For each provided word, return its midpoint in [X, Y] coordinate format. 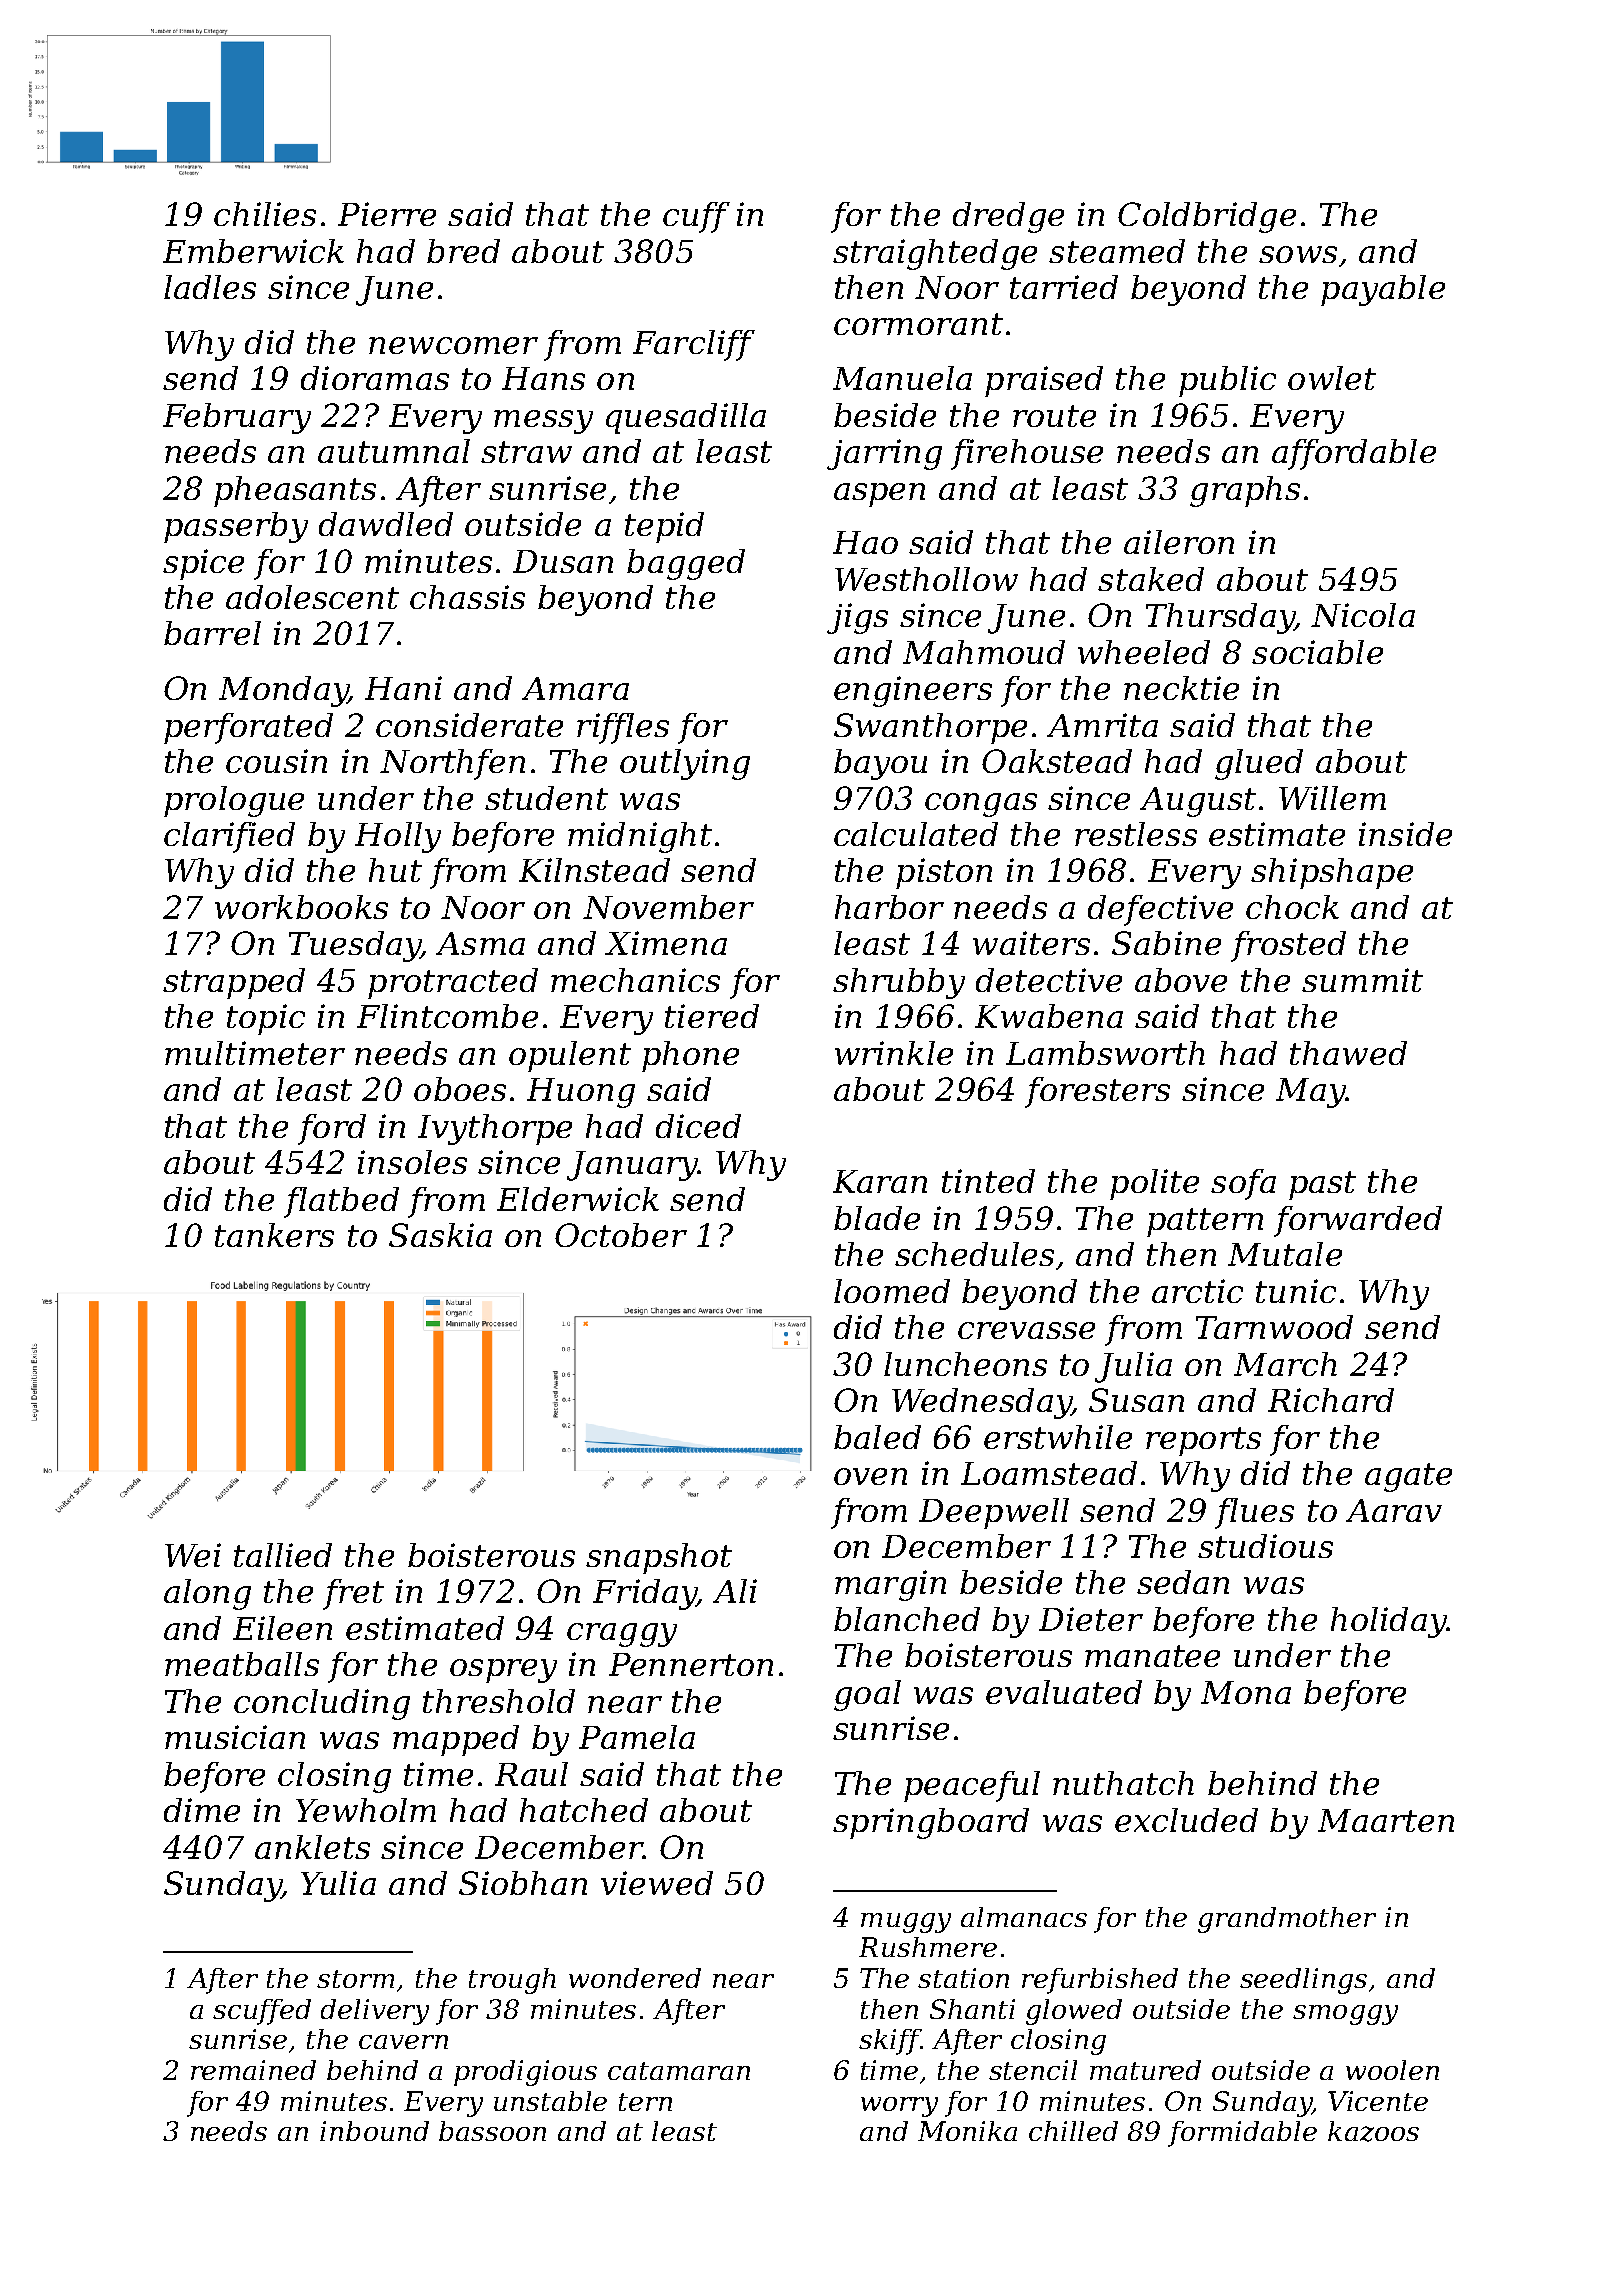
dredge [1008, 217]
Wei [193, 1555]
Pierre [387, 214]
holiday [1388, 1622]
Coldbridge [1207, 217]
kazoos [1373, 2131]
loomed [892, 1291]
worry [899, 2107]
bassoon [492, 2131]
